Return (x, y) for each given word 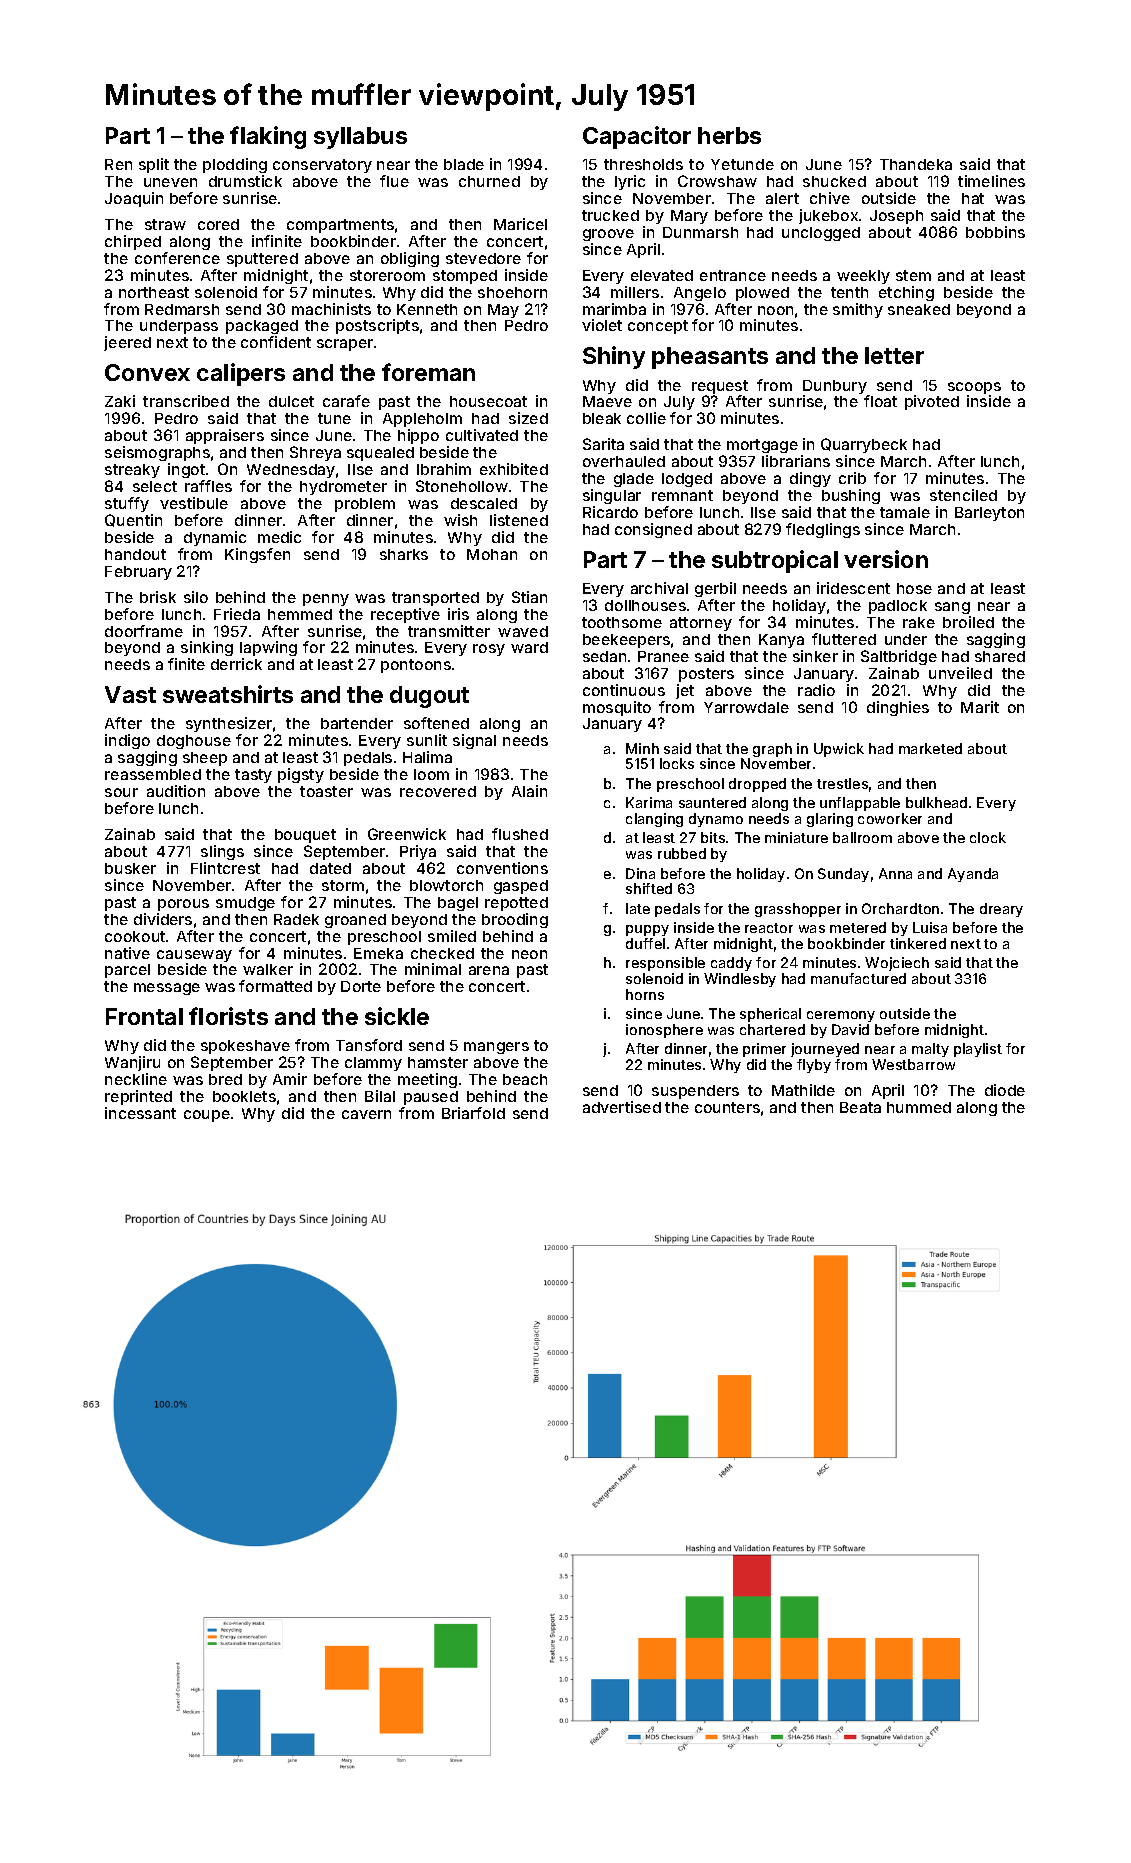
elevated (662, 275)
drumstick (245, 181)
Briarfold (473, 1113)
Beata (860, 1107)
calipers (241, 374)
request (720, 387)
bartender (357, 723)
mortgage (762, 446)
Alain (529, 791)
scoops (974, 388)
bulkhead (936, 802)
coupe (207, 1116)
